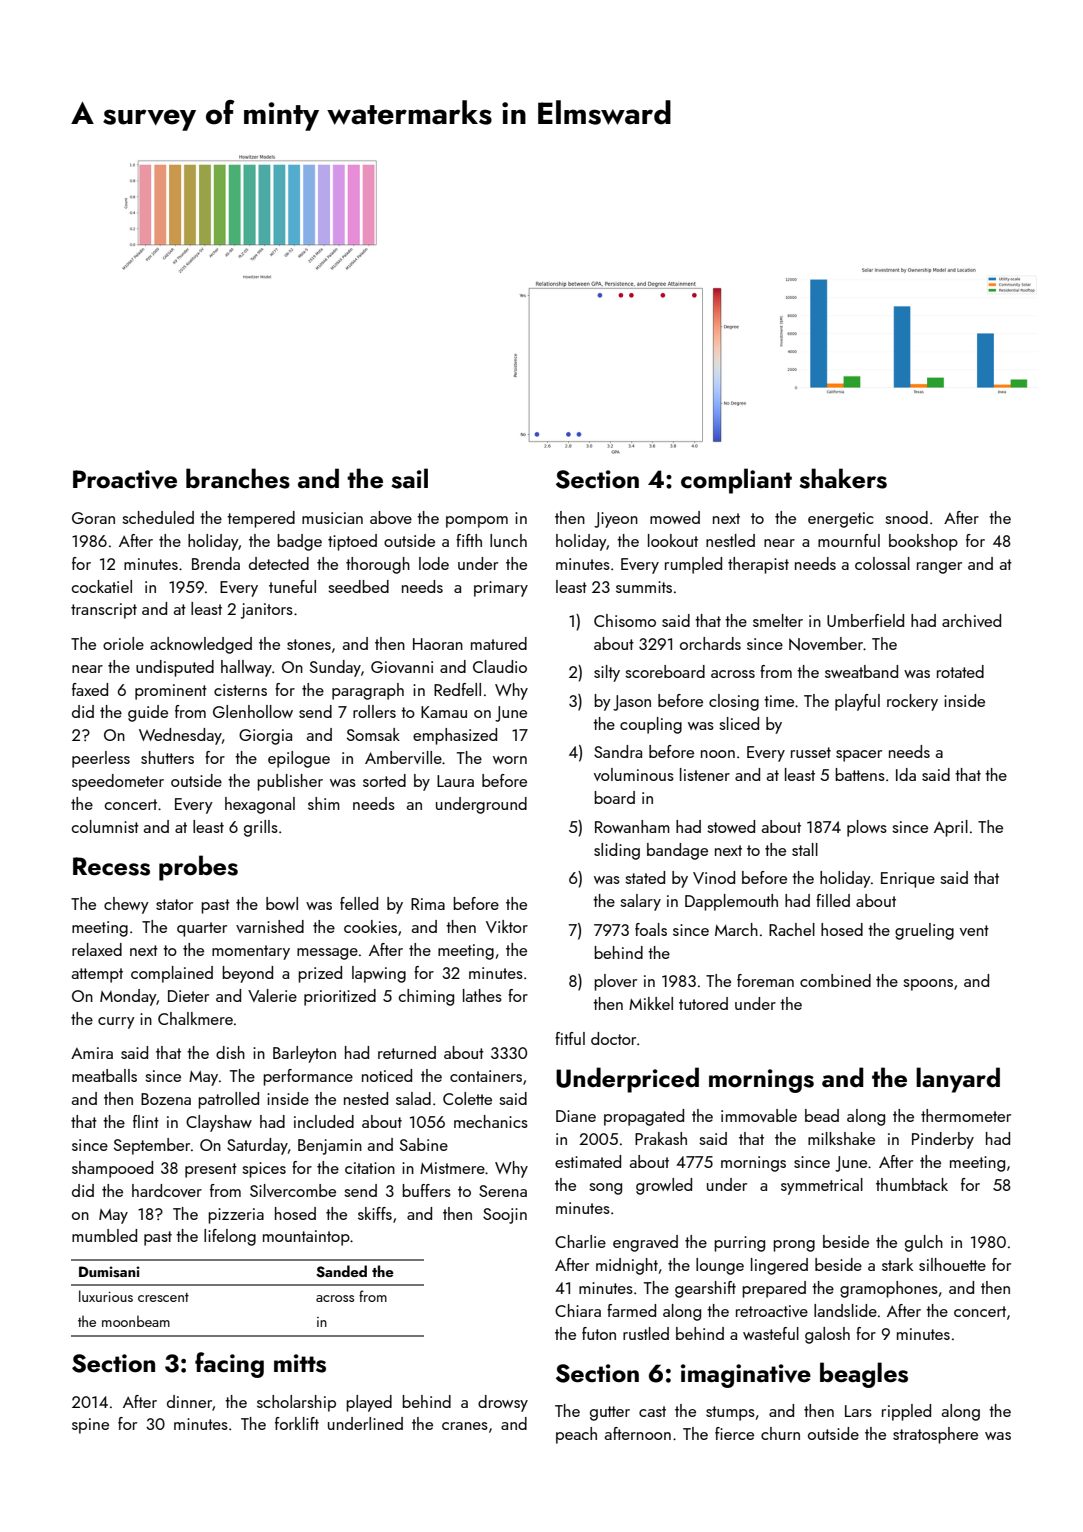  What do you see at coordinates (833, 900) in the image?
I see `filled` at bounding box center [833, 900].
